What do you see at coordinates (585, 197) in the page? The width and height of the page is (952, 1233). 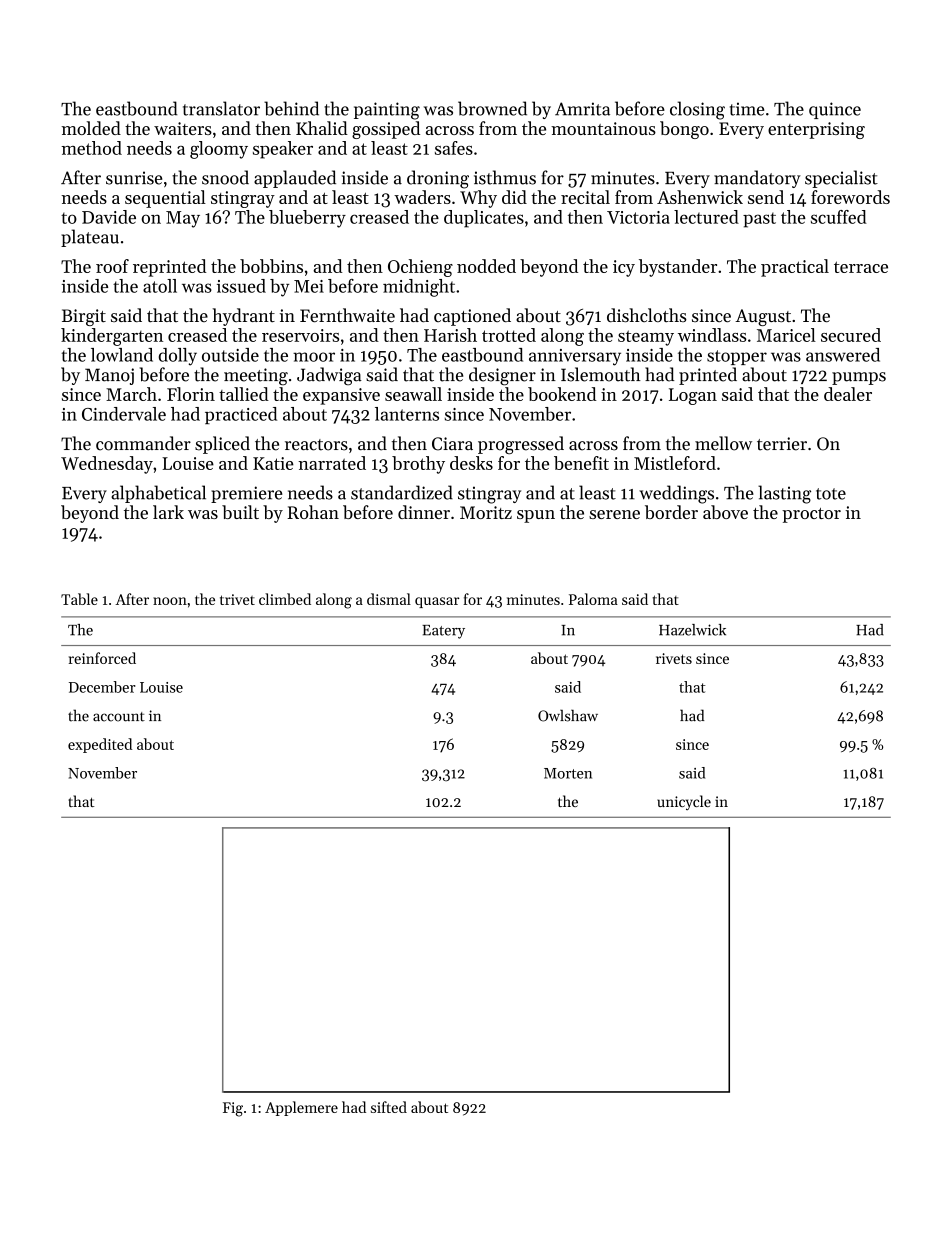 I see `recital` at bounding box center [585, 197].
